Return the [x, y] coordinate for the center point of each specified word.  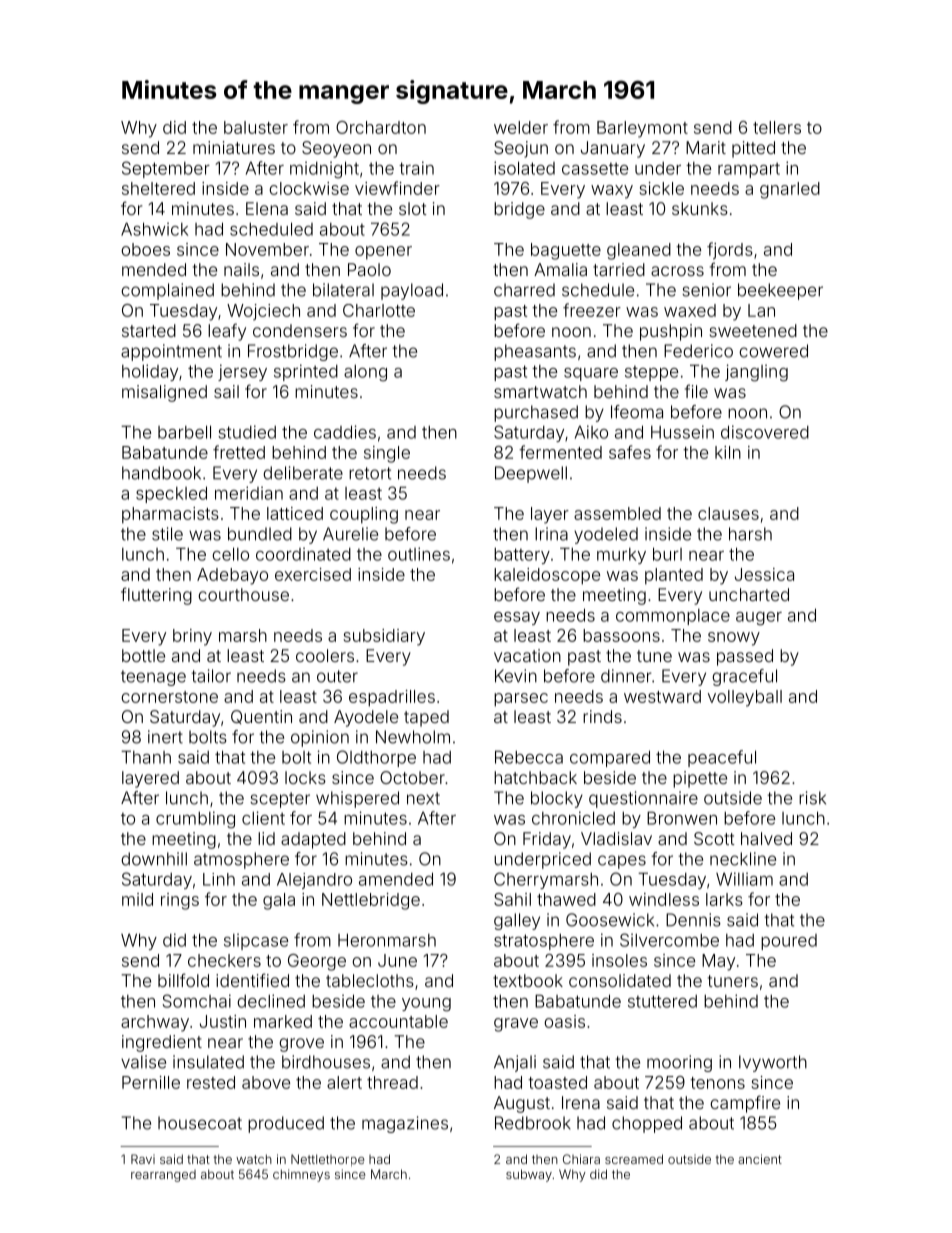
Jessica [764, 574]
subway [529, 1175]
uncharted [749, 594]
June [397, 960]
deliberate [303, 473]
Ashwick [154, 229]
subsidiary [384, 637]
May [718, 962]
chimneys [301, 1175]
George [317, 962]
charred [524, 290]
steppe [651, 373]
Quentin [261, 717]
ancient [760, 1159]
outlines [419, 554]
